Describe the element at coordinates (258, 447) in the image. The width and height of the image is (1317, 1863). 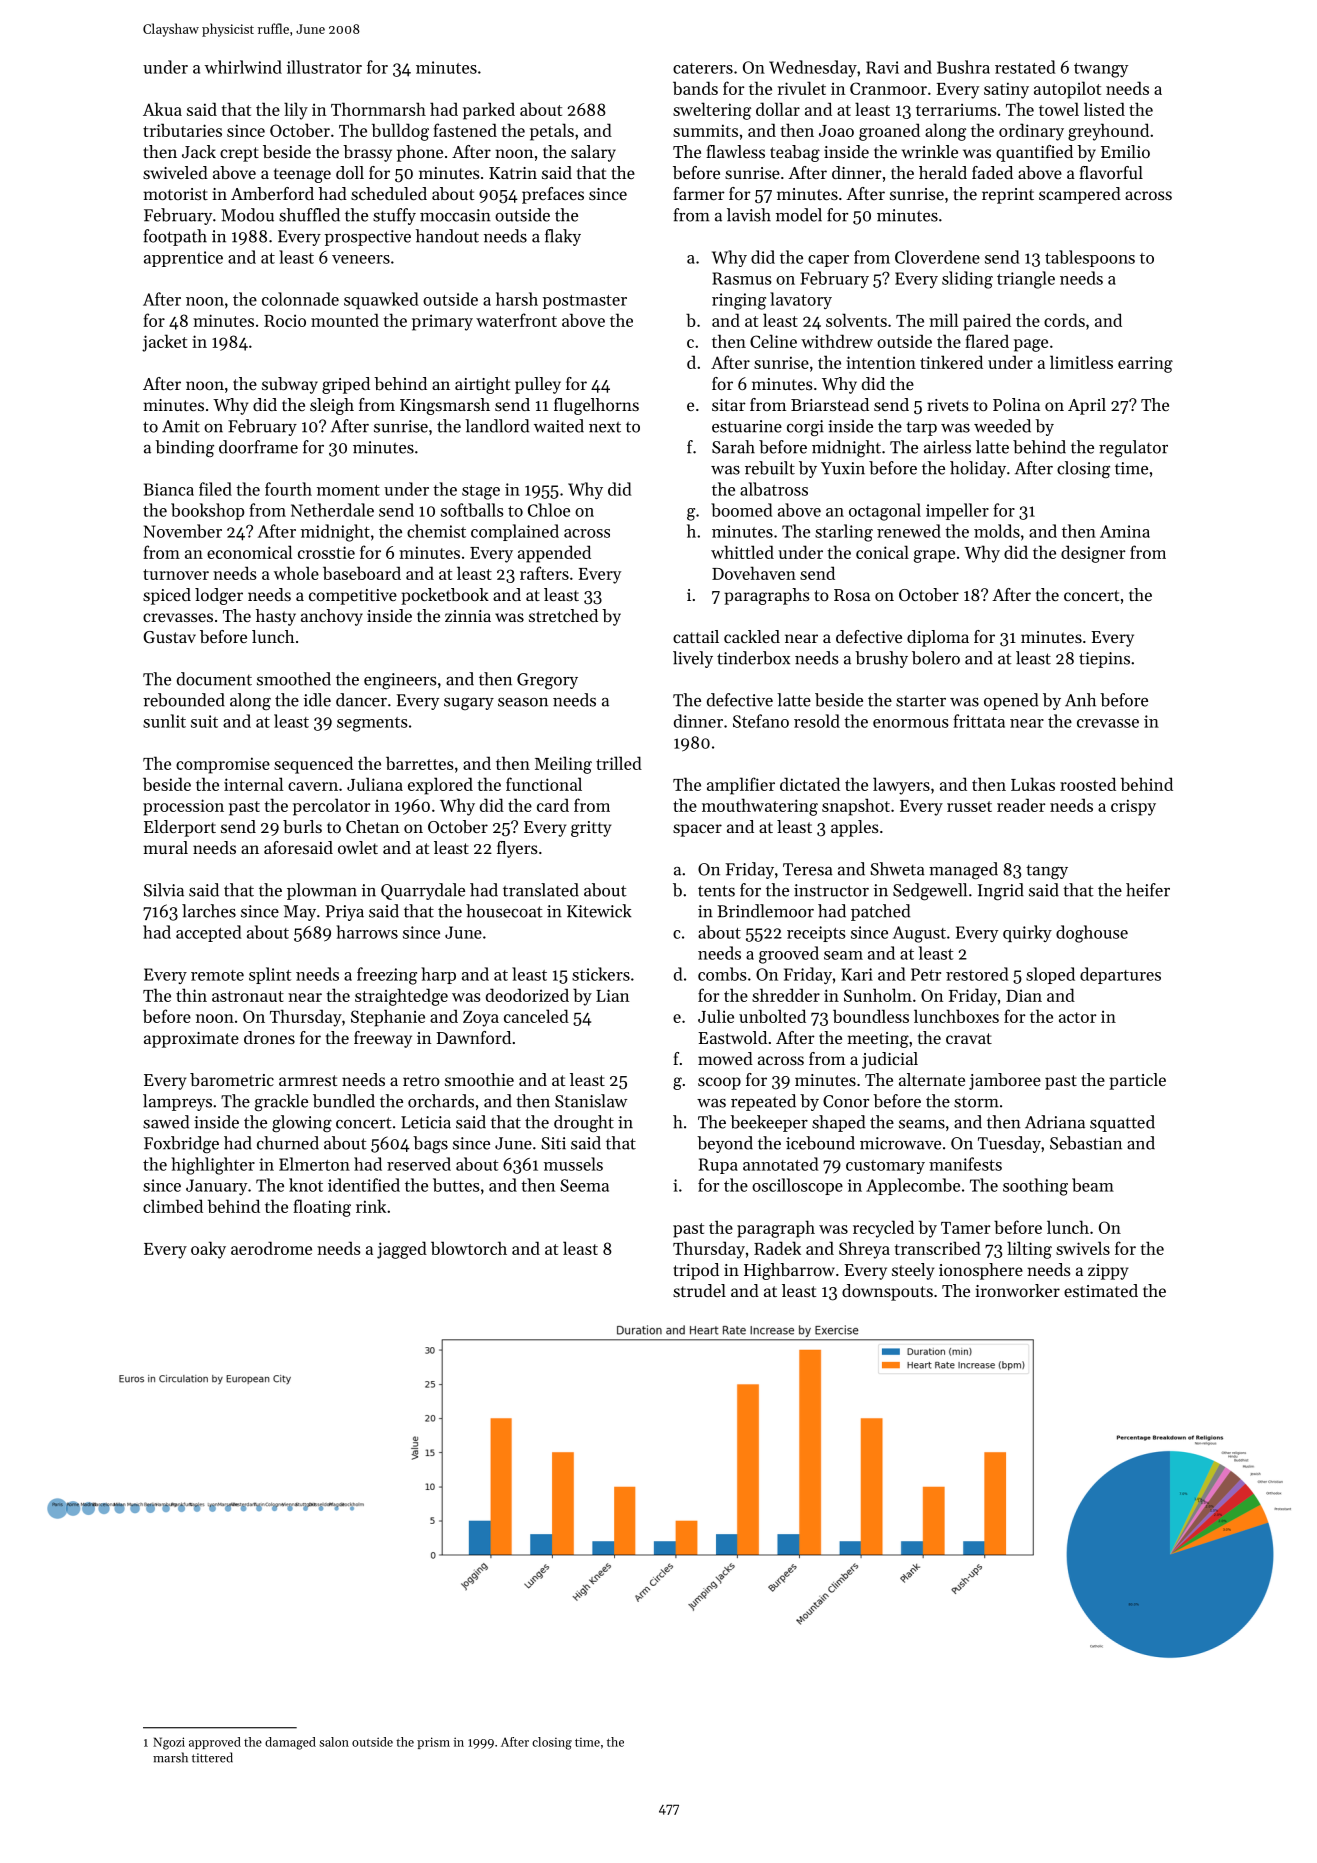
I see `doorframe` at that location.
